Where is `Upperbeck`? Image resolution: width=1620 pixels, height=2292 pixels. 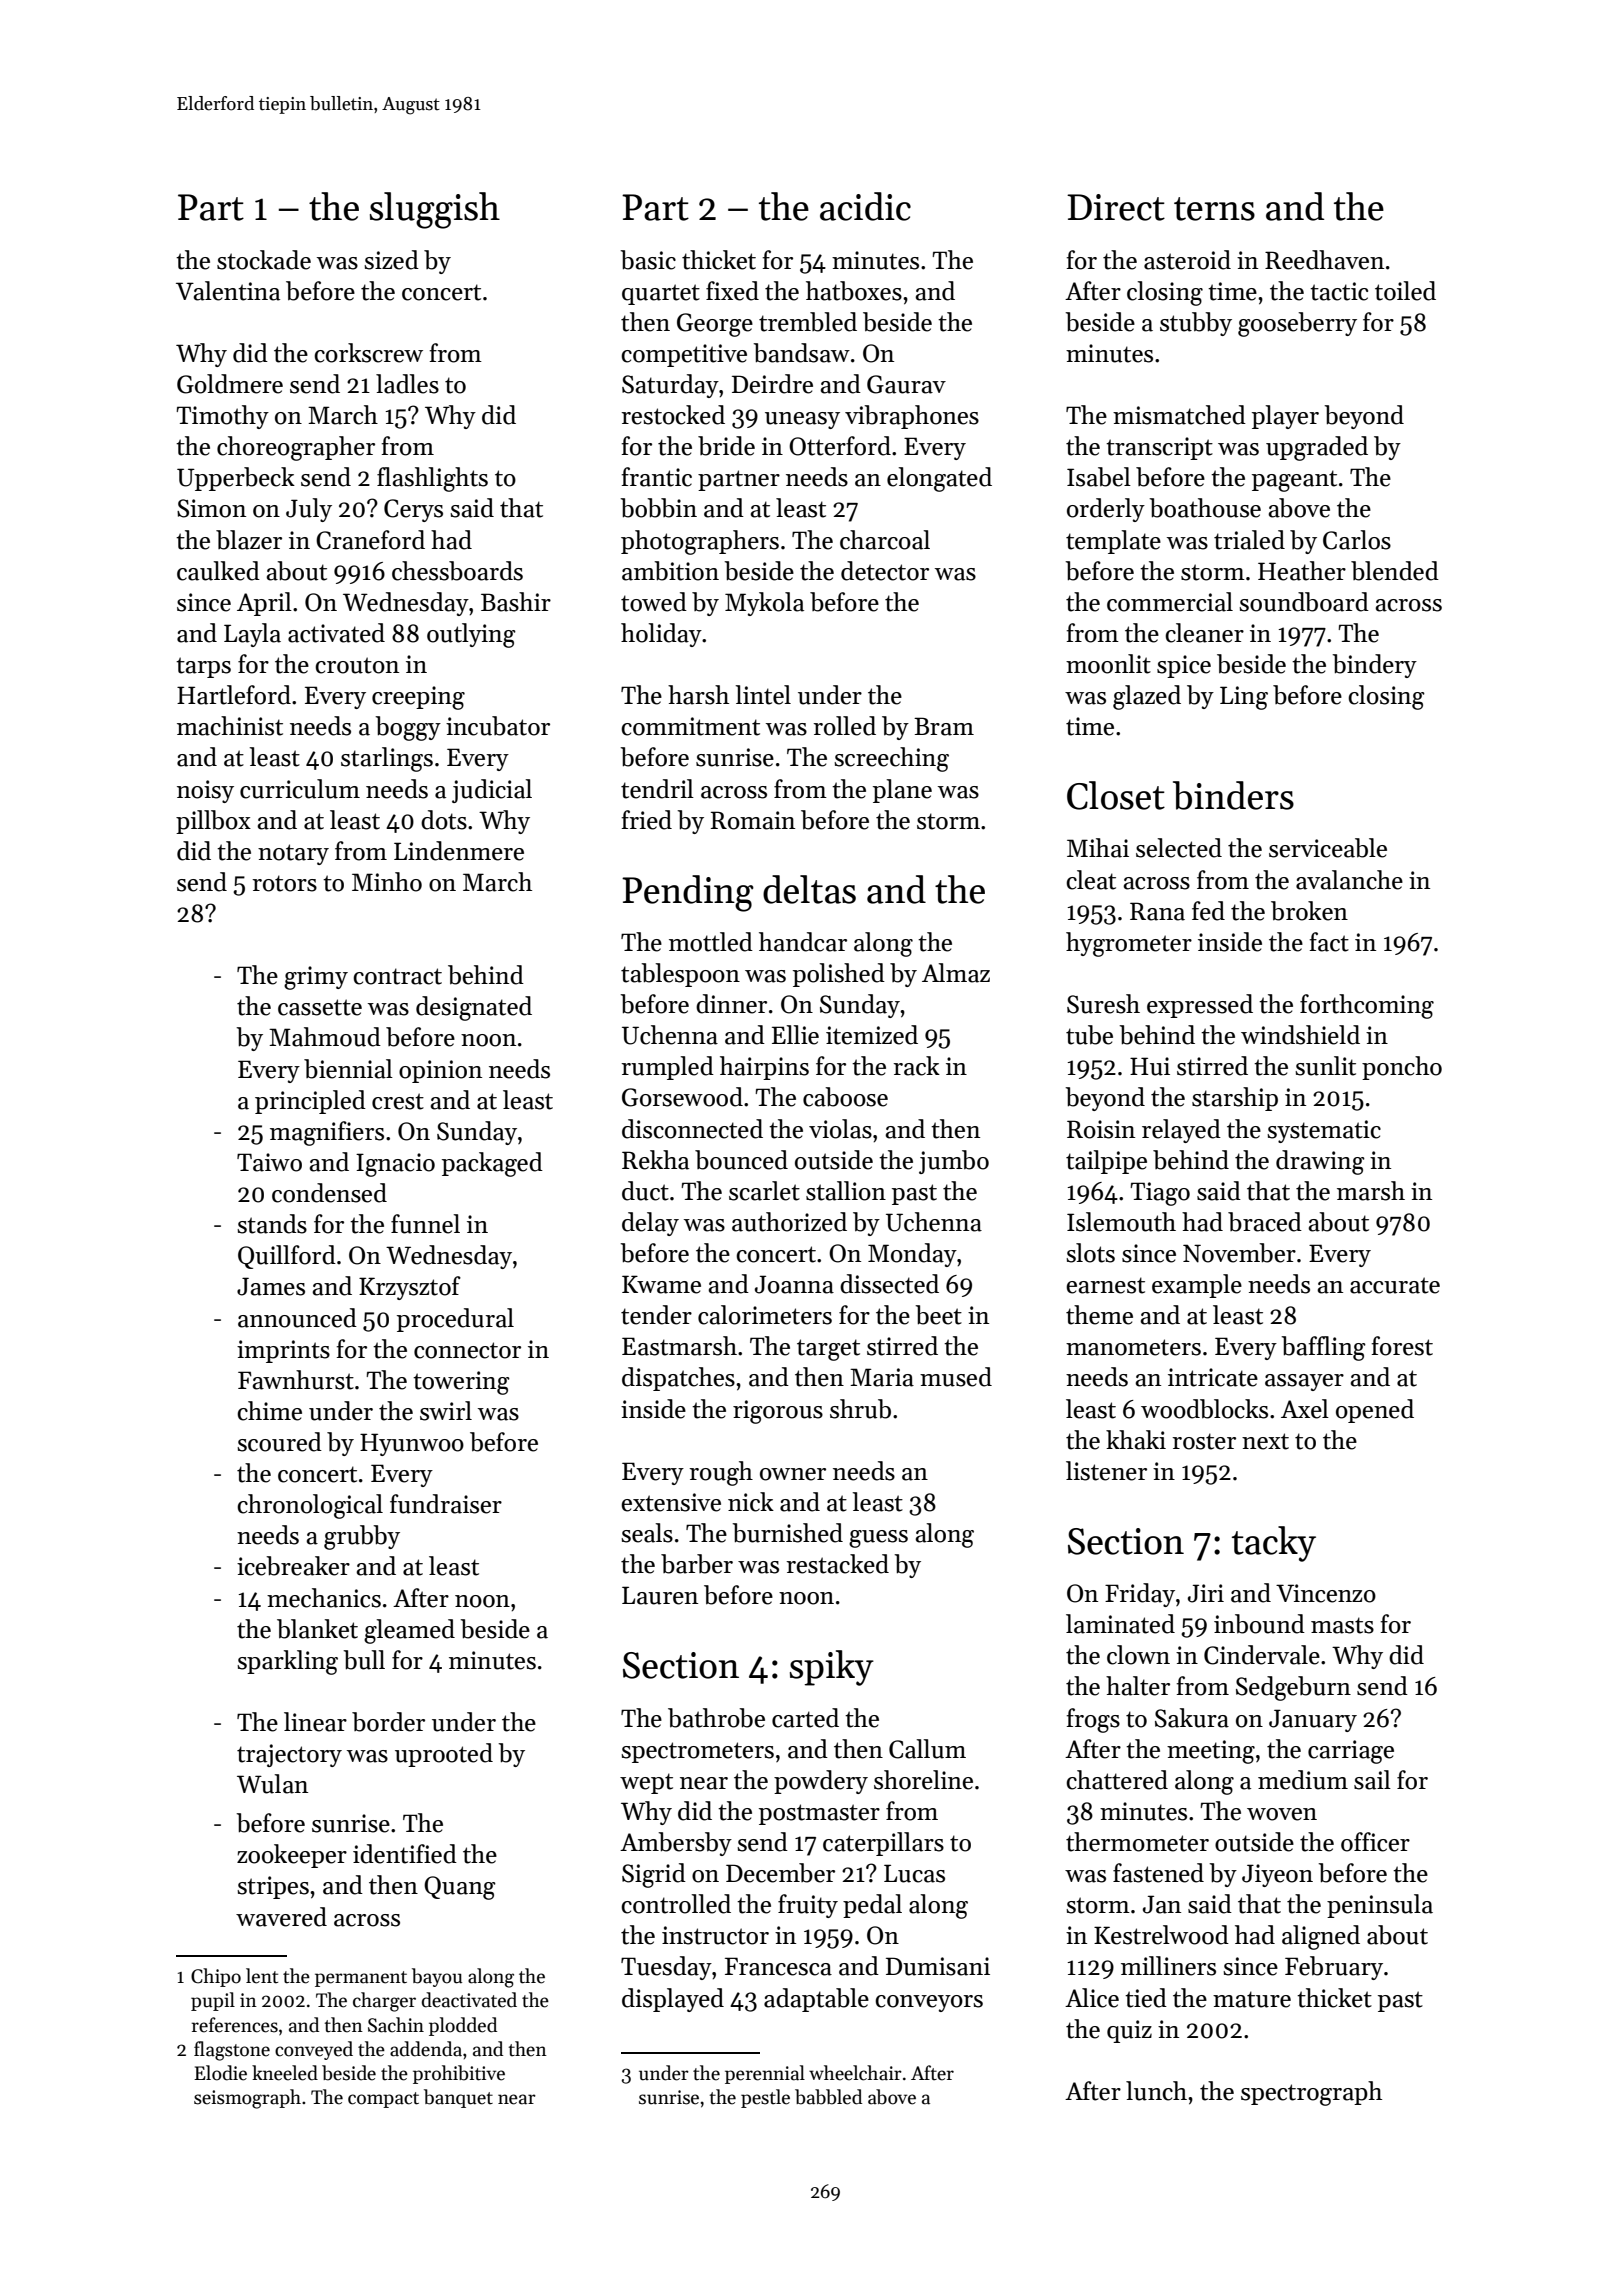 Upperbeck is located at coordinates (236, 479).
